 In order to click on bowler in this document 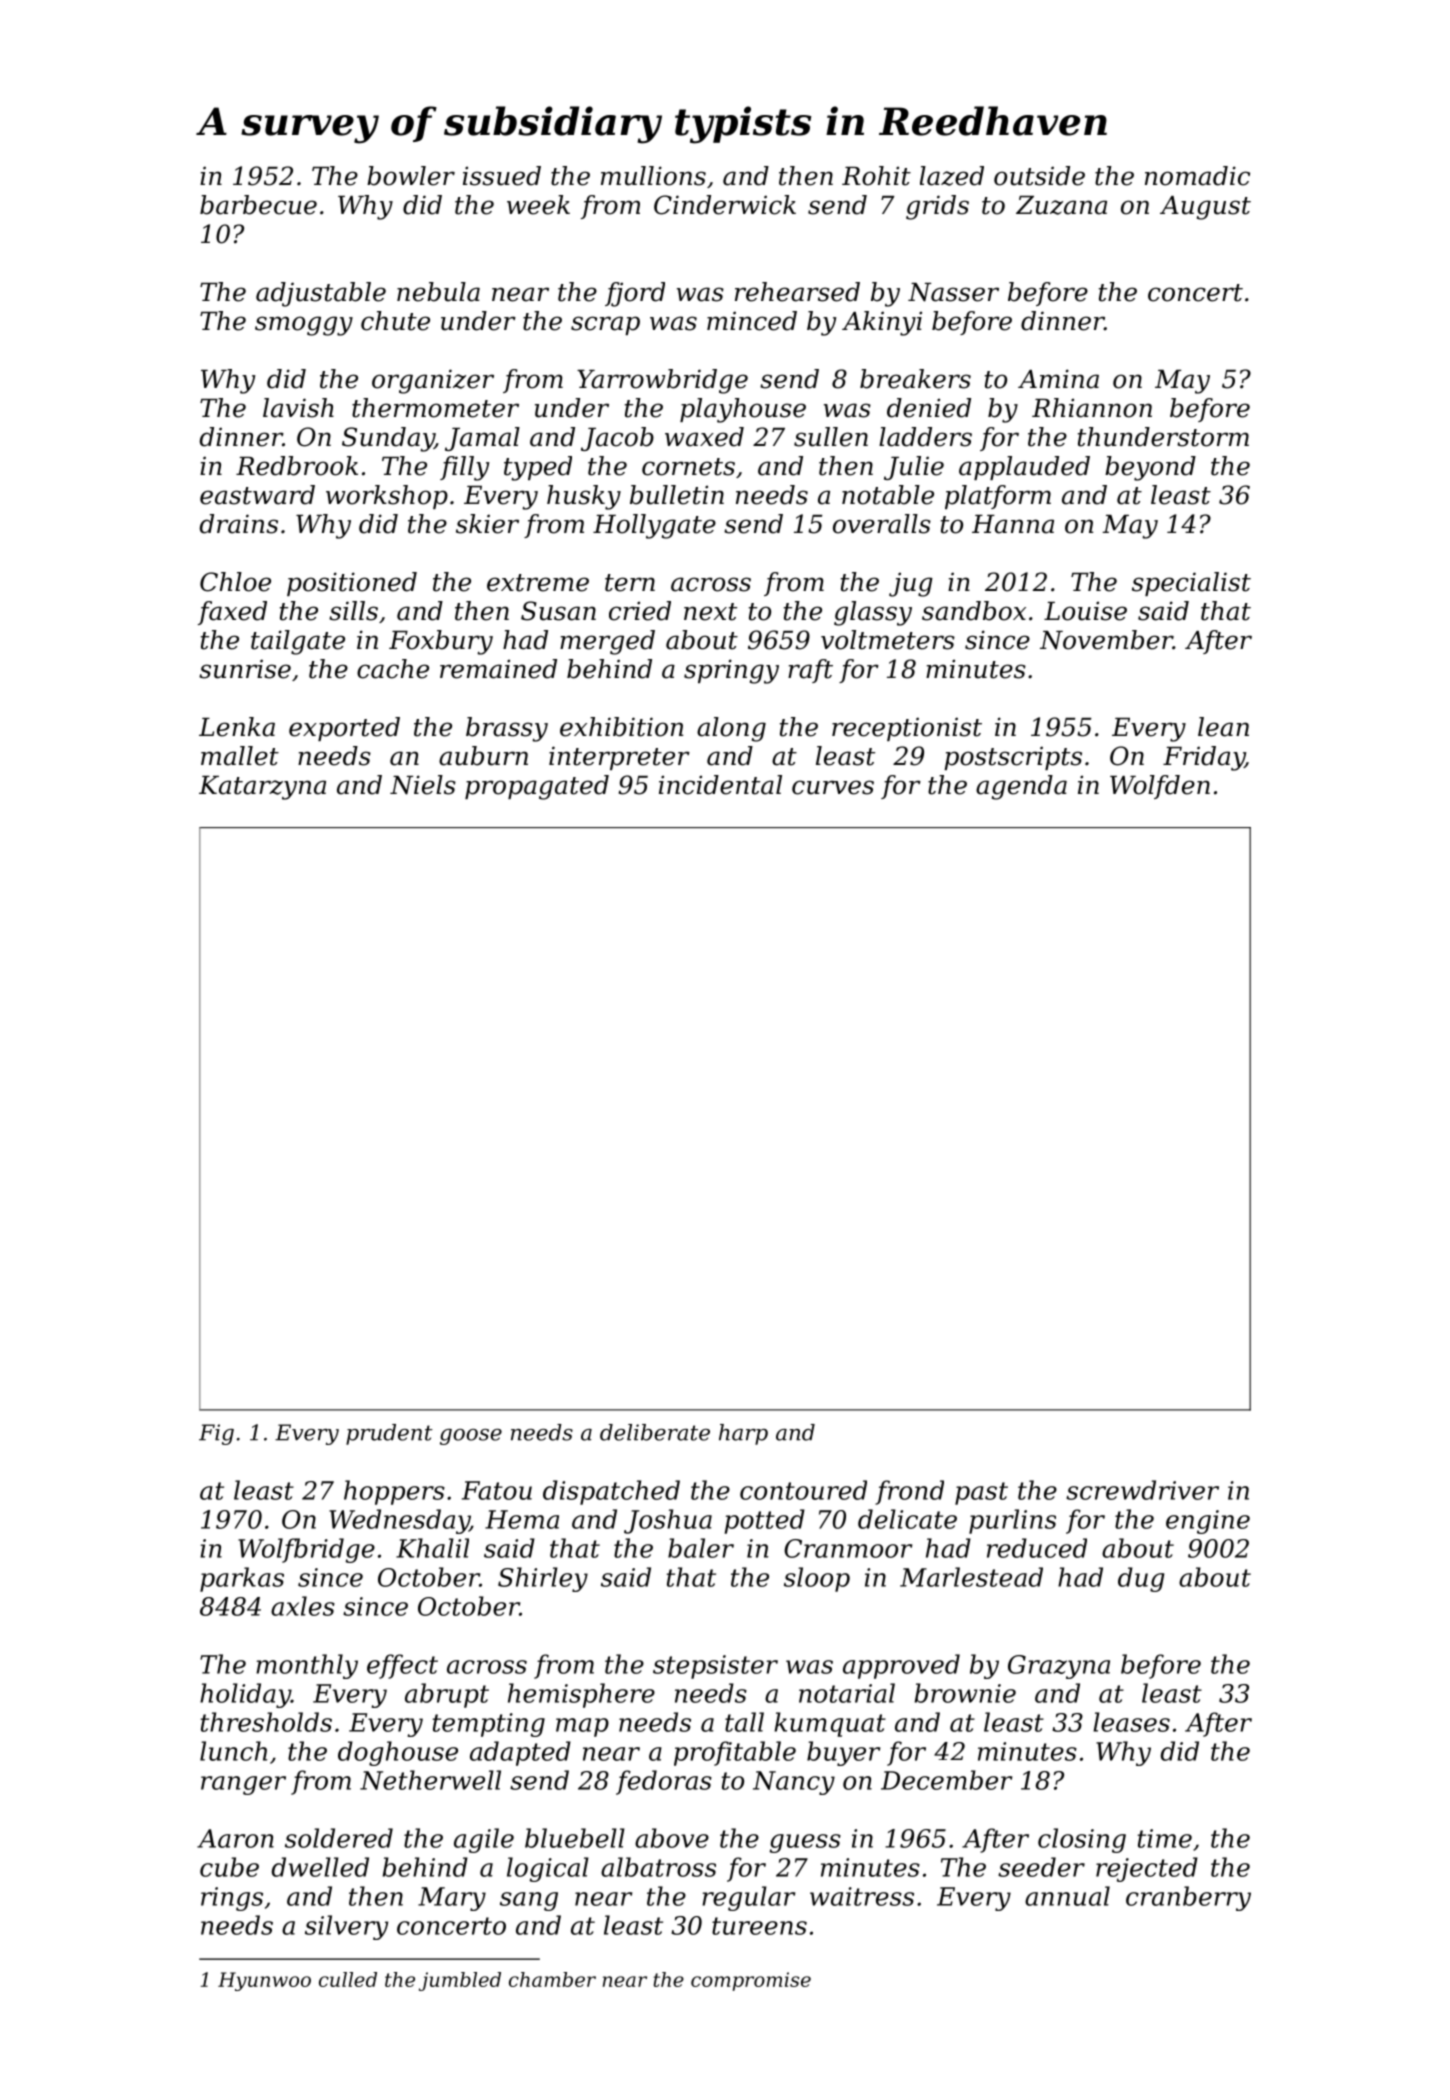, I will do `click(411, 176)`.
